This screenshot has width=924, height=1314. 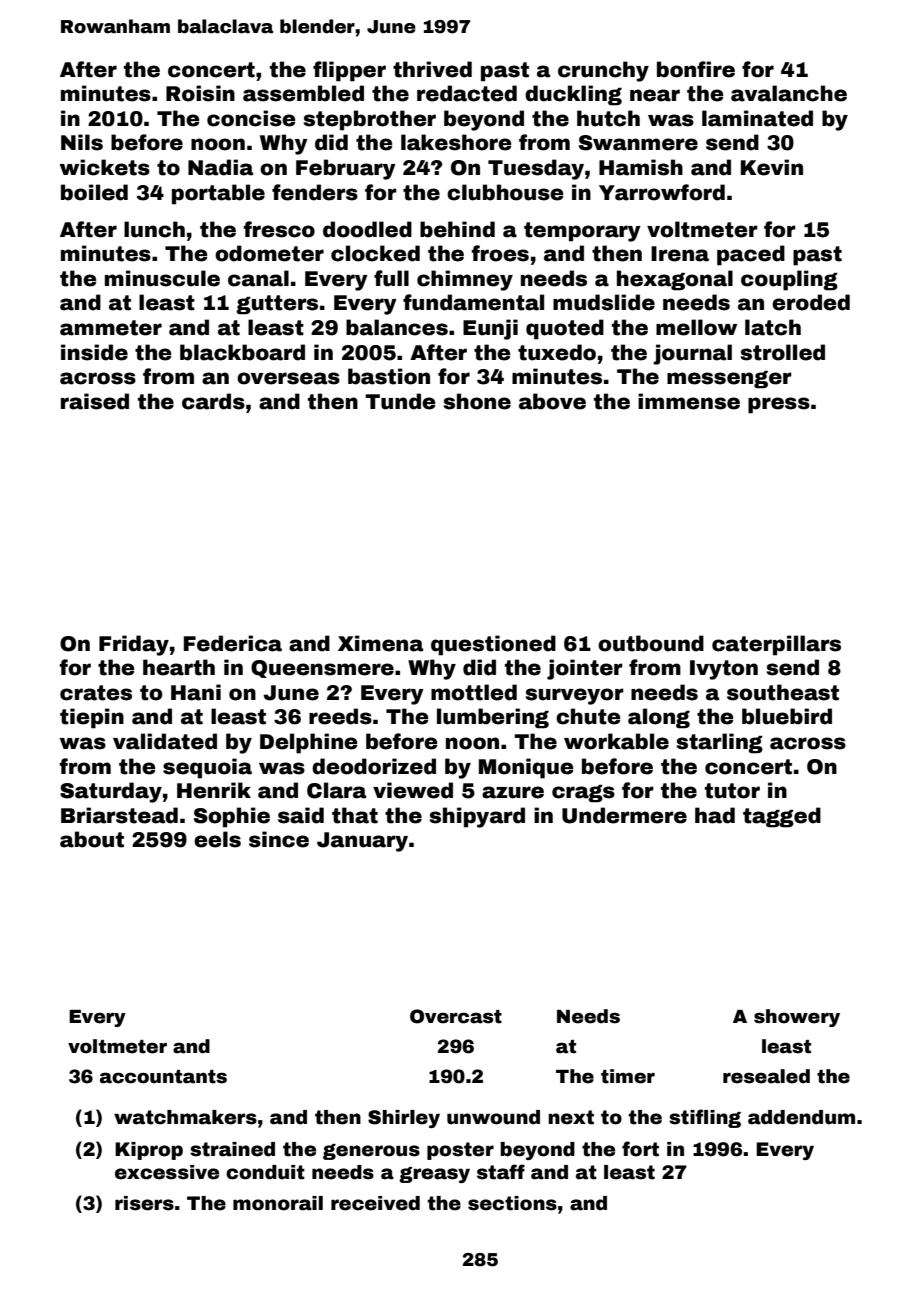 I want to click on deodorized, so click(x=374, y=766).
